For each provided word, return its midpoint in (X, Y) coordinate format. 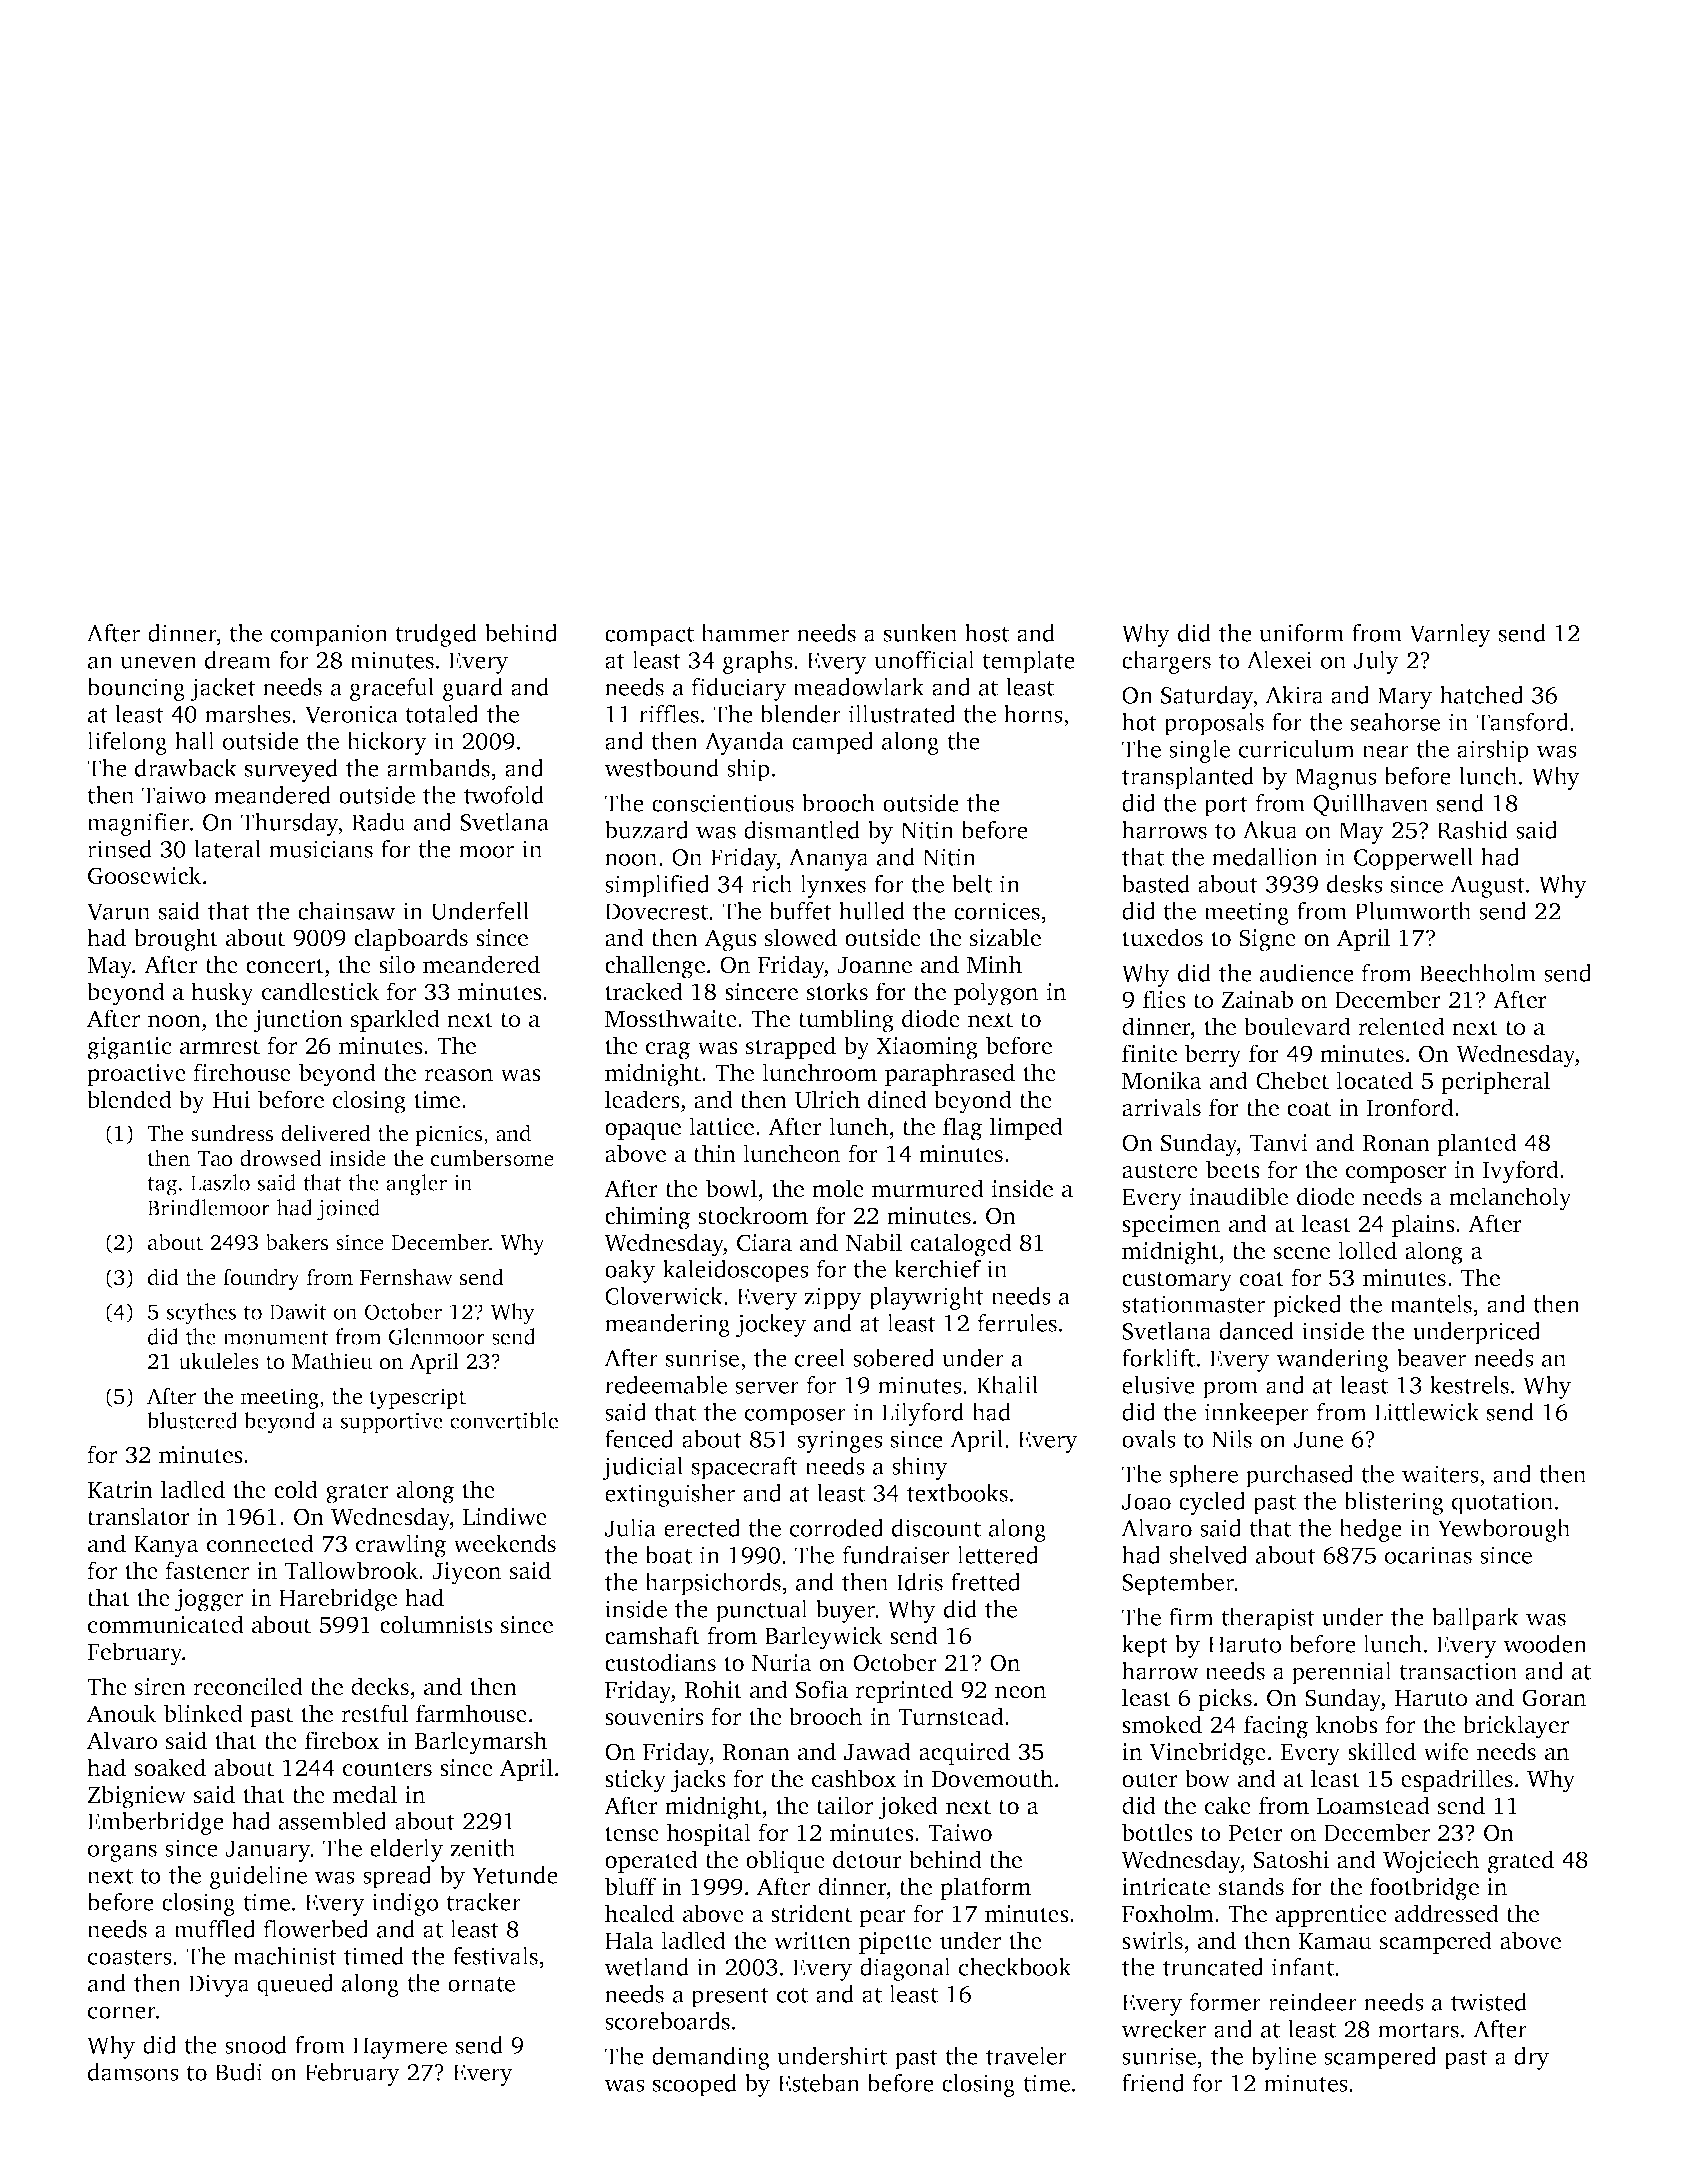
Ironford (1410, 1107)
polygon (996, 994)
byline (1283, 2058)
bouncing (136, 689)
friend (1153, 2083)
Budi (239, 2072)
